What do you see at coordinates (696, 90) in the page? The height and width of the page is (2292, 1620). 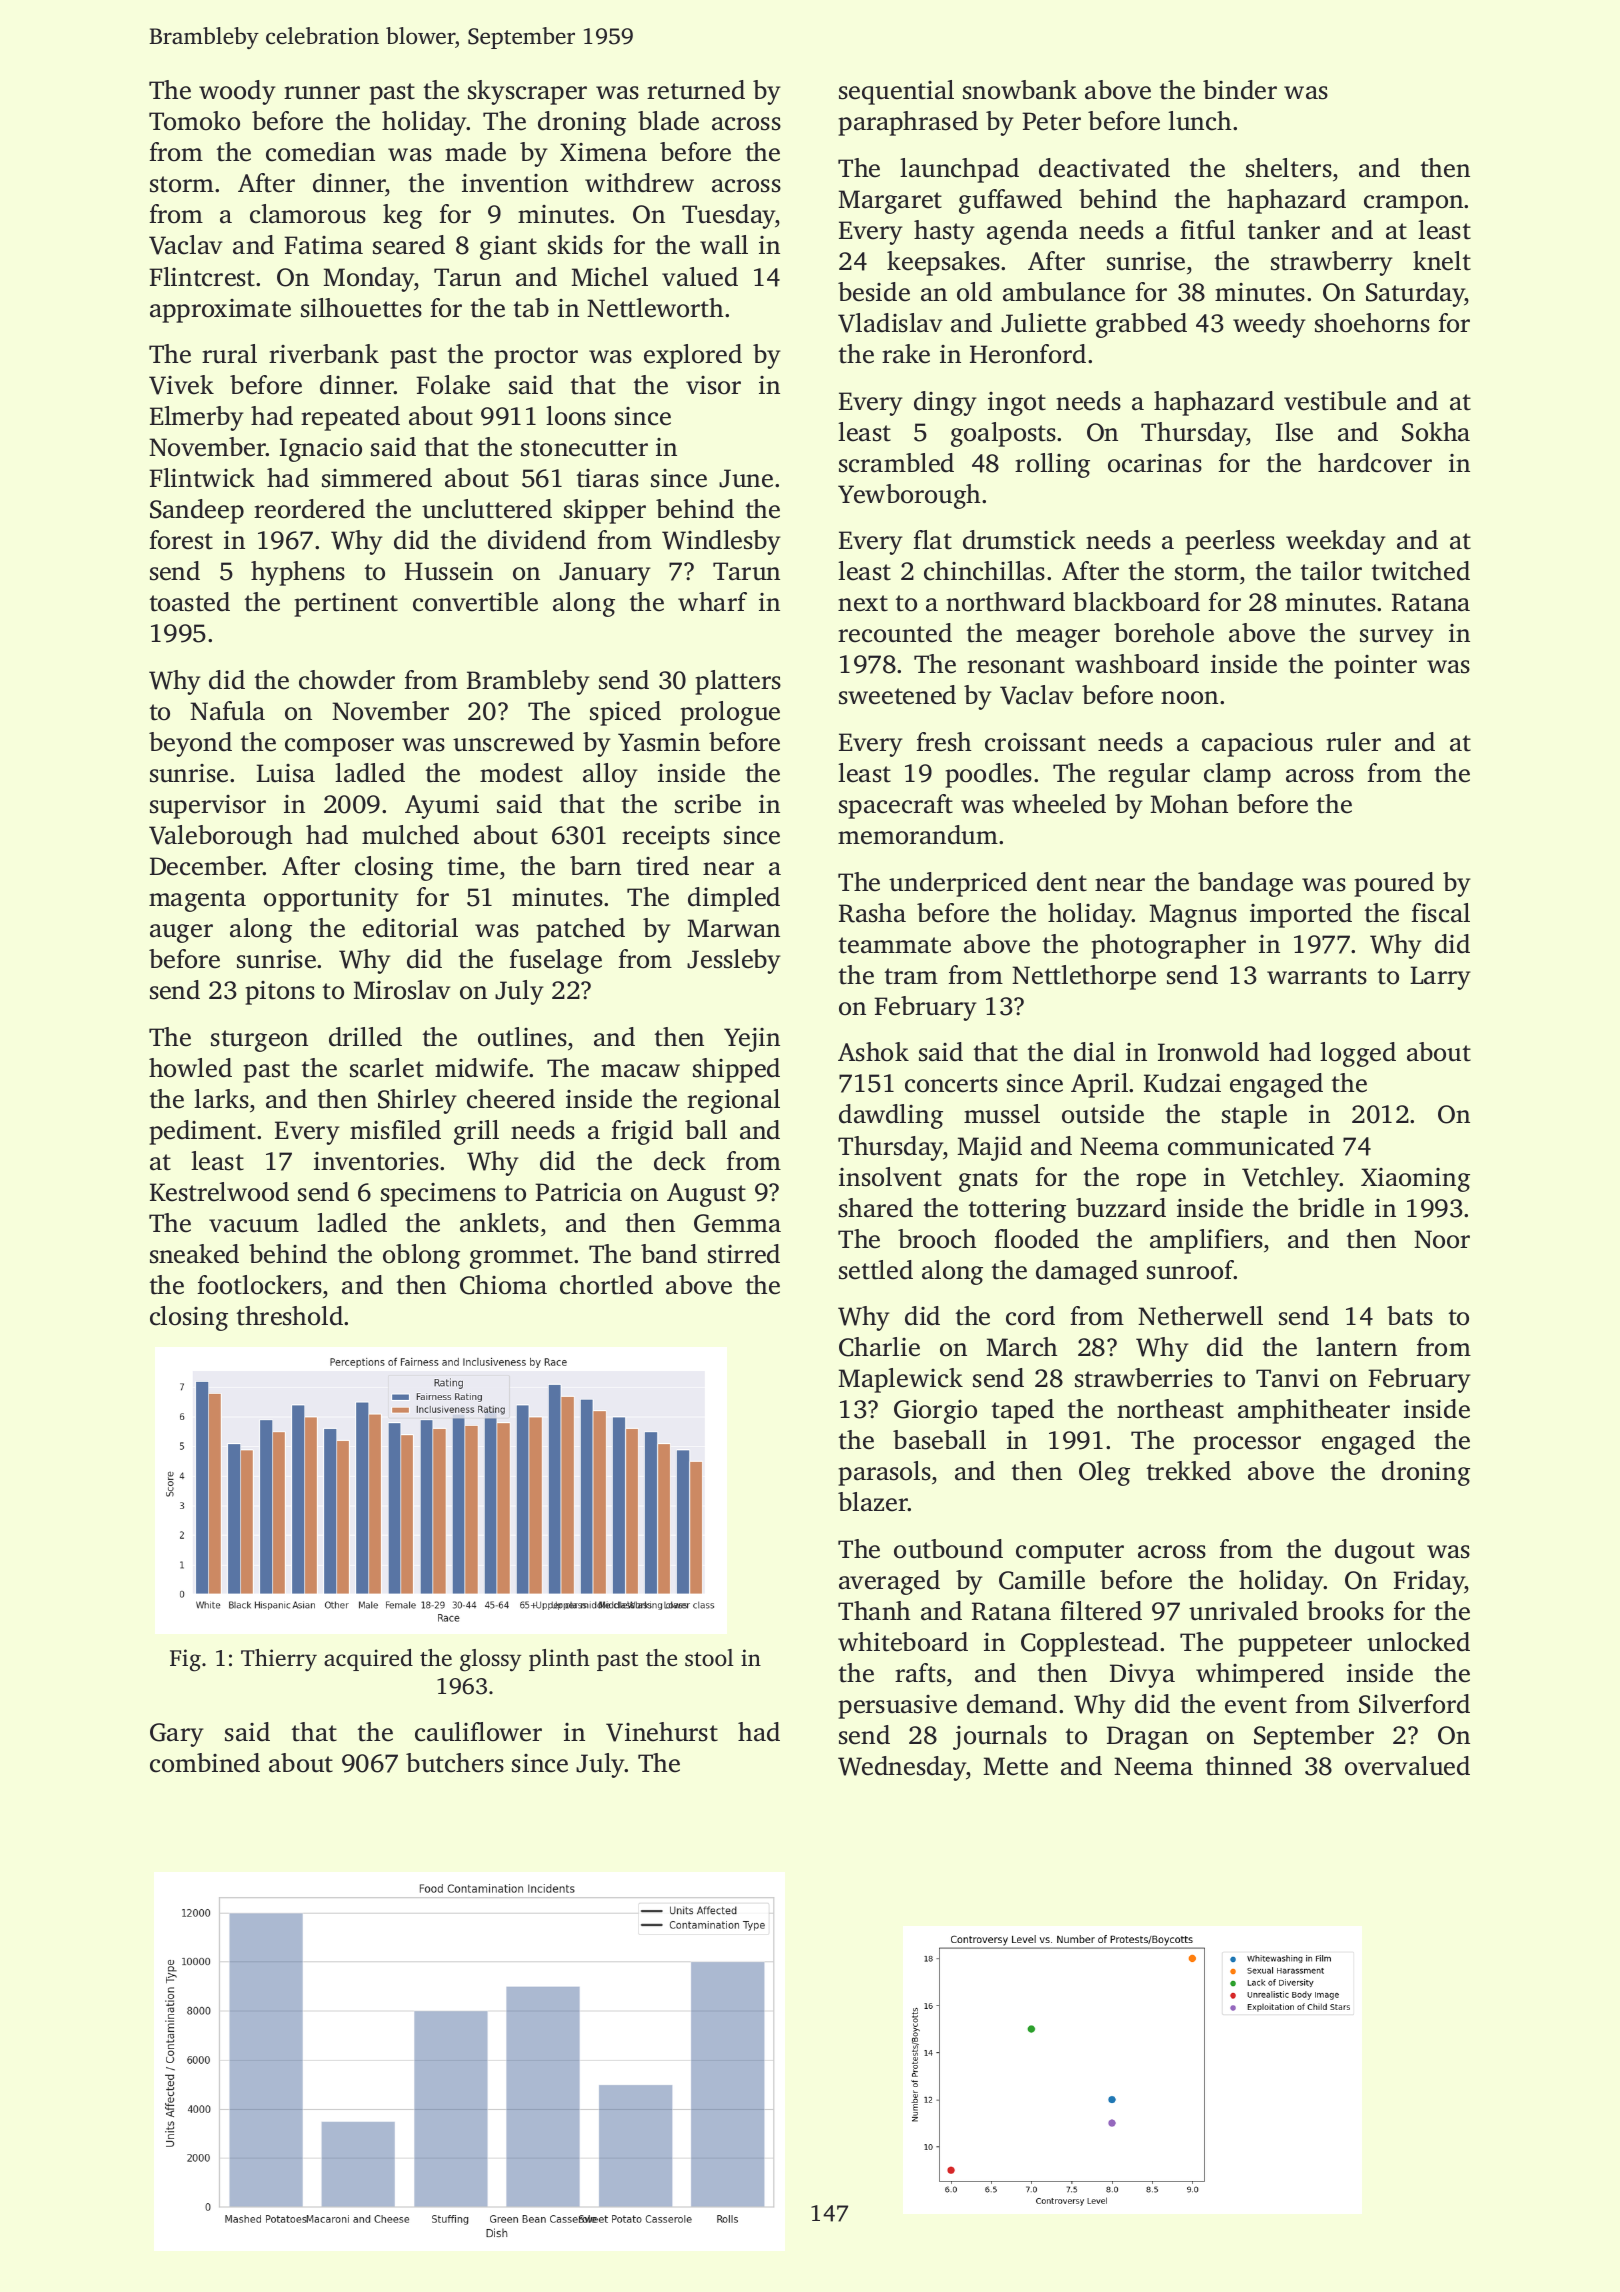 I see `returned` at bounding box center [696, 90].
